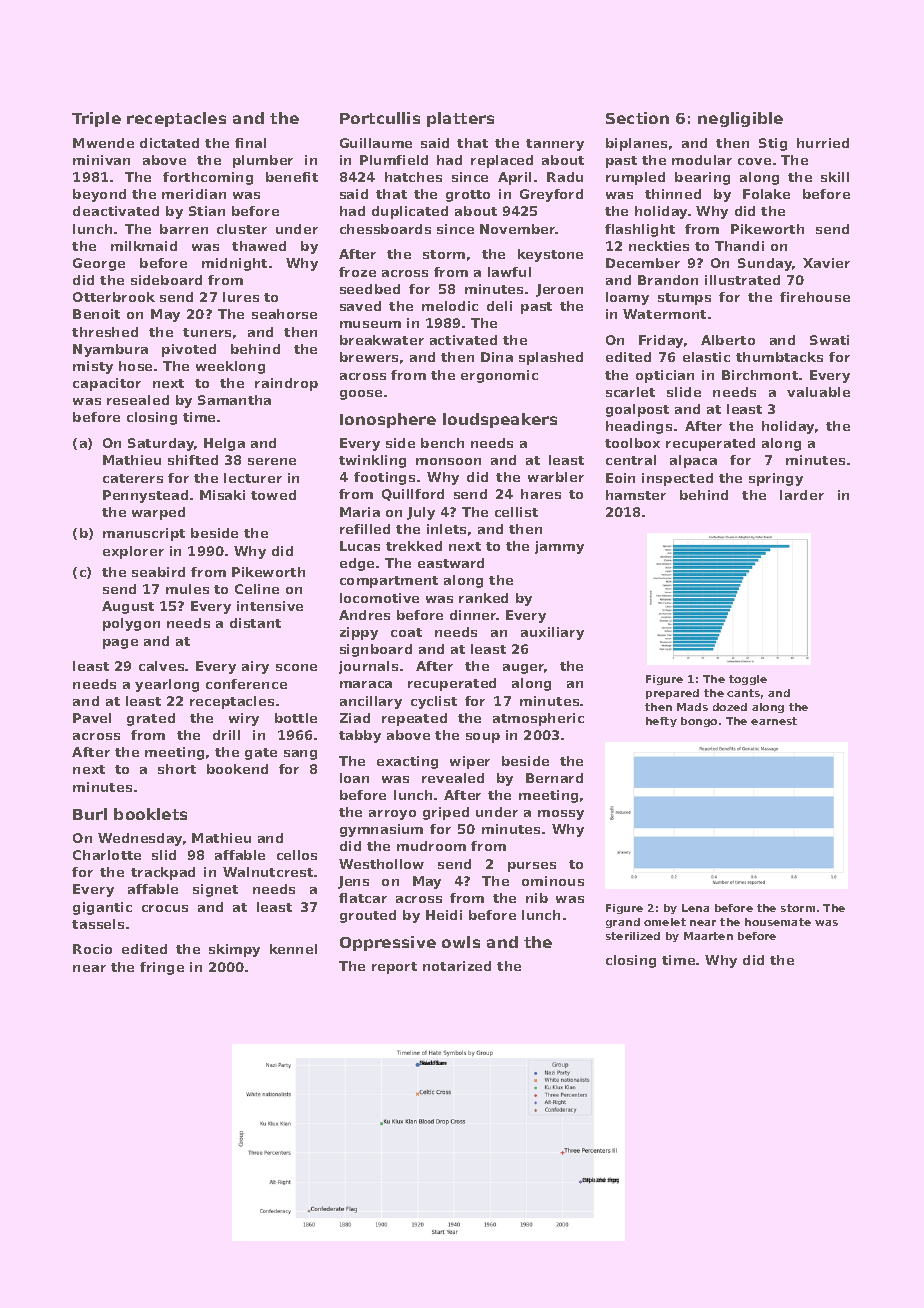  Describe the element at coordinates (457, 966) in the screenshot. I see `notarized` at that location.
